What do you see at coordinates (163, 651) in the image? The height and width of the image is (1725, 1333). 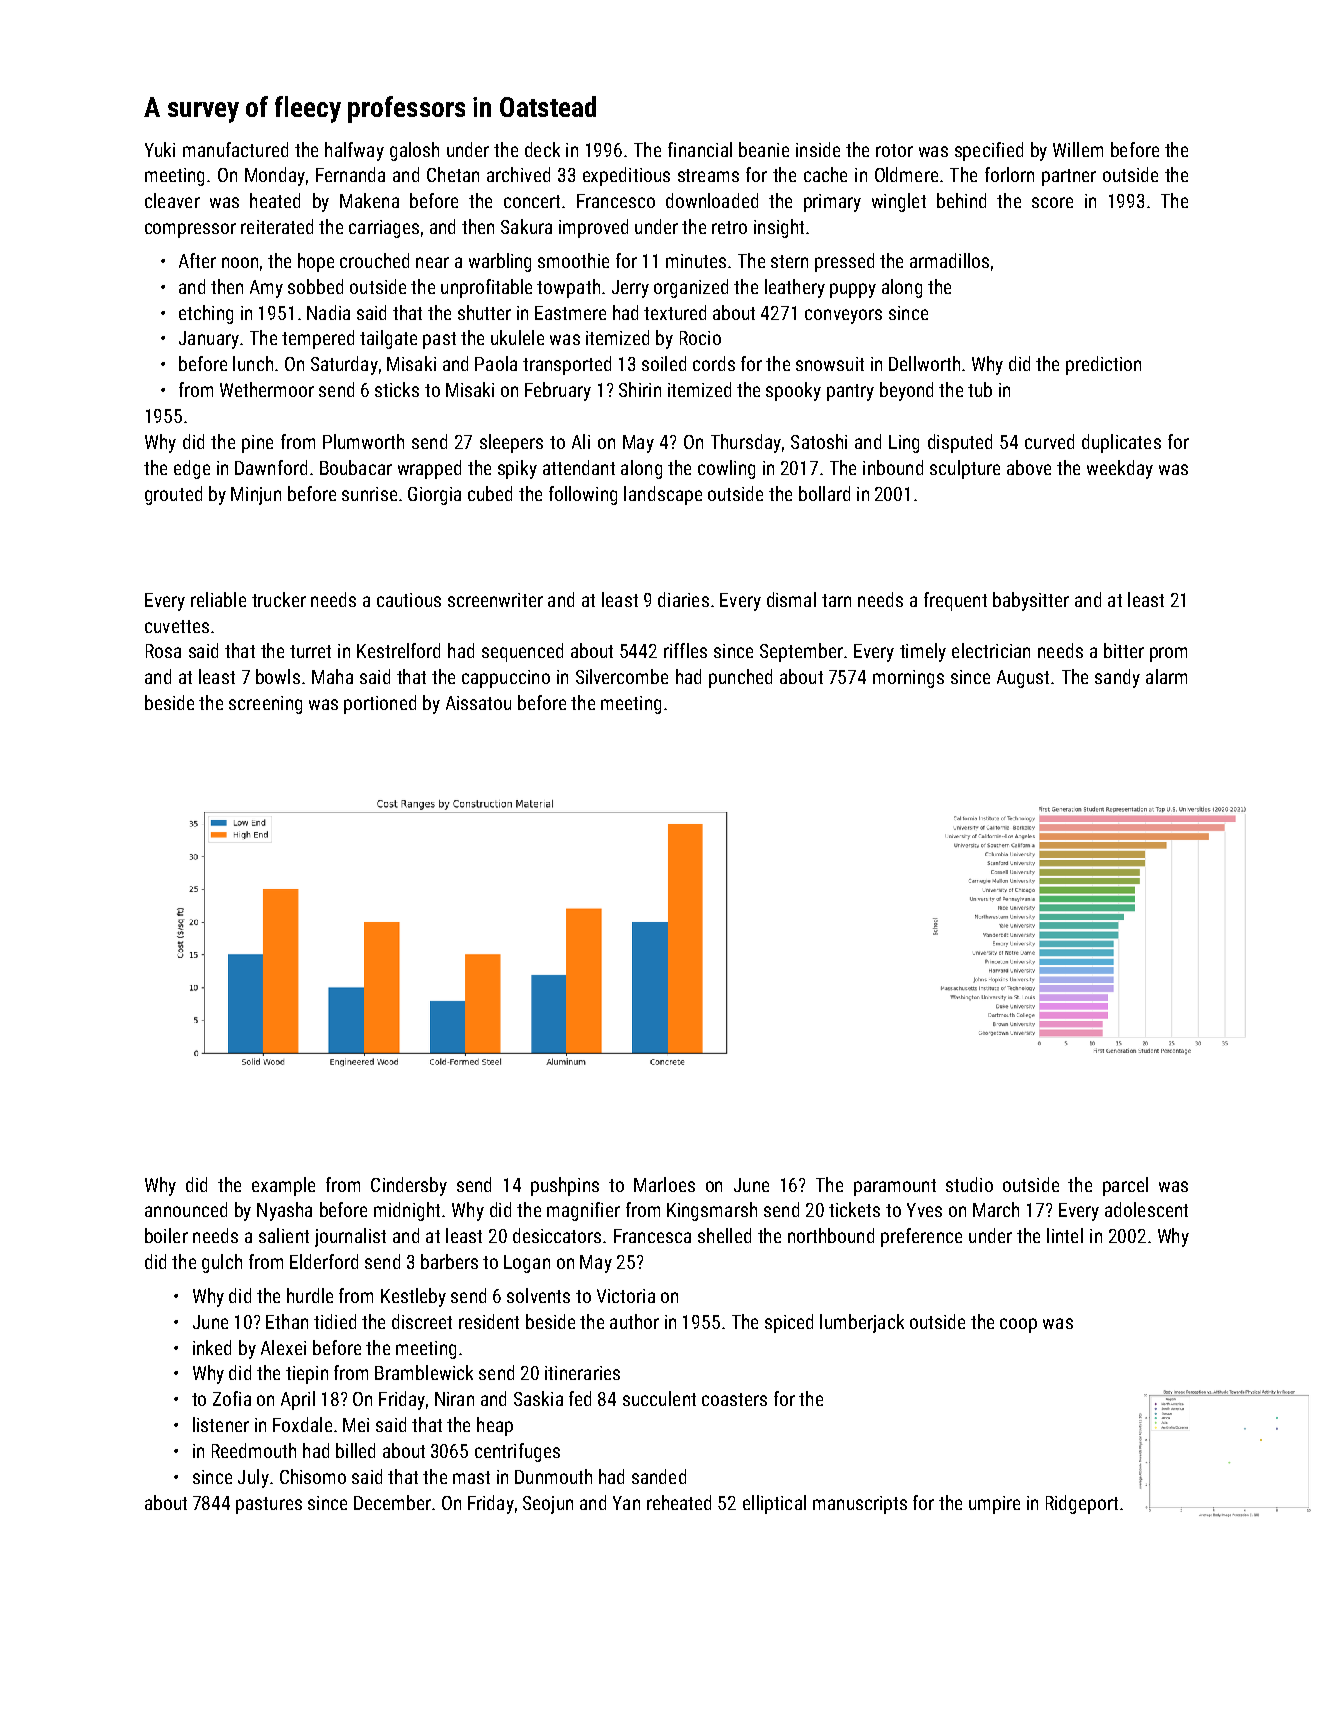 I see `Rosa` at bounding box center [163, 651].
